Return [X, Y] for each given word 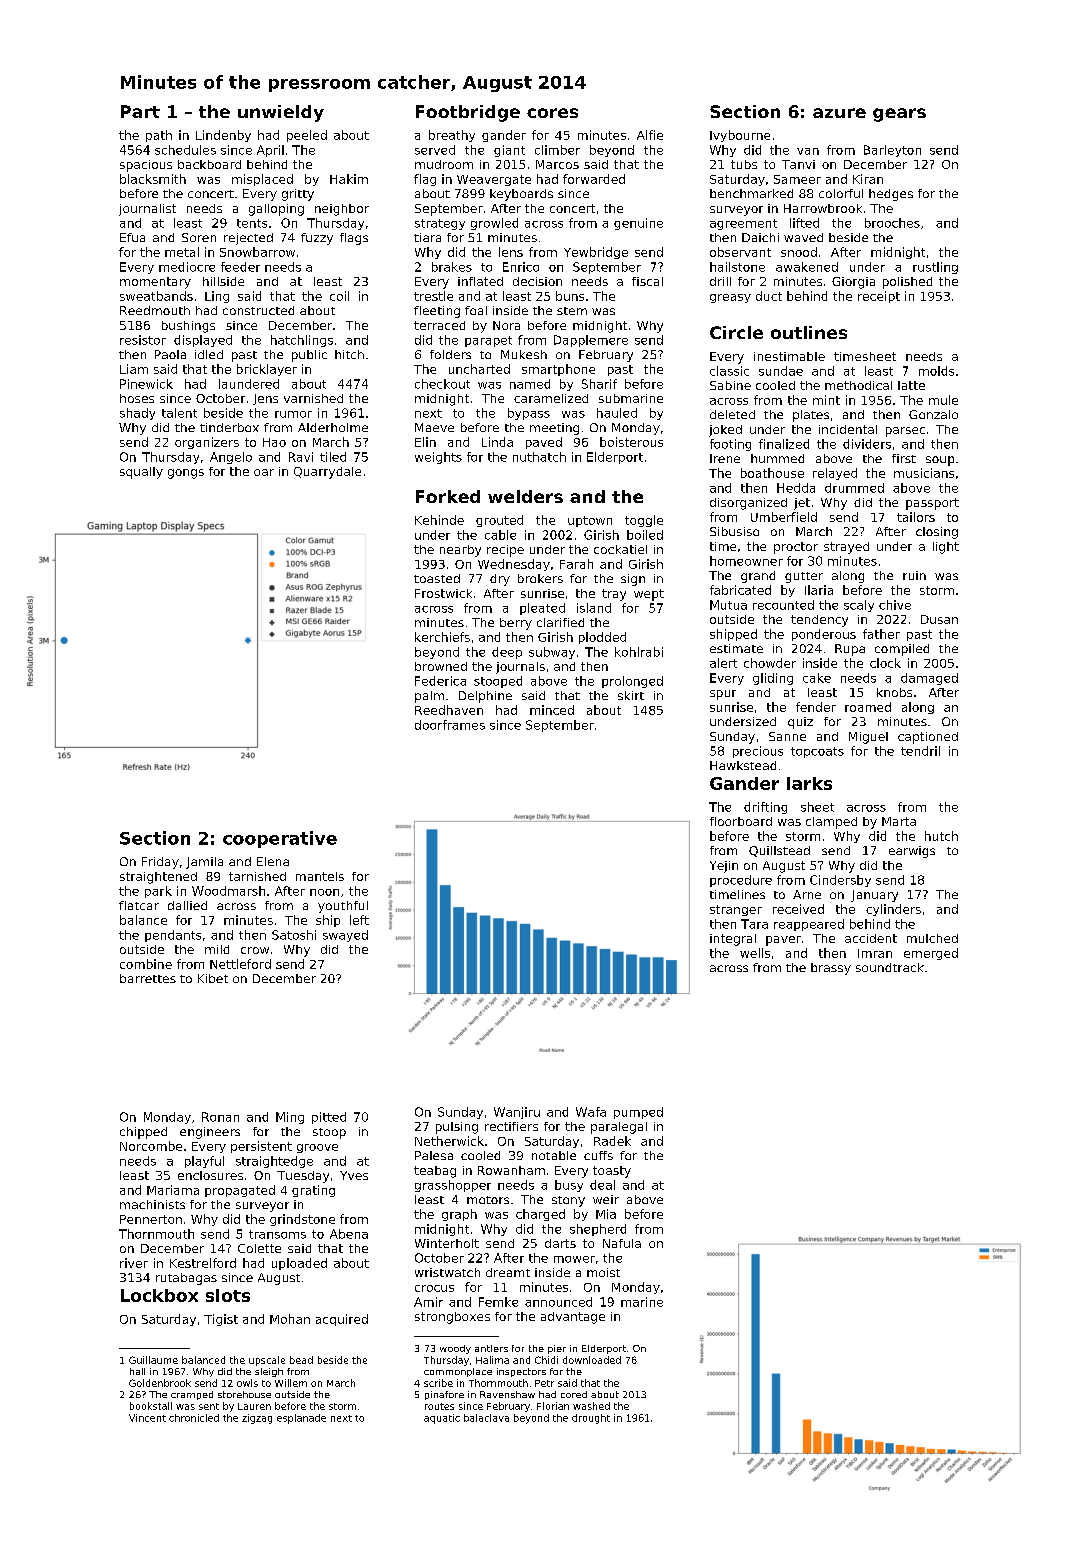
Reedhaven [449, 710]
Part [140, 111]
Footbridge [468, 113]
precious [758, 752]
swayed [345, 936]
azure [839, 113]
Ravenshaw [507, 1394]
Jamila [204, 863]
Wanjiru [517, 1113]
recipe [505, 551]
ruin [914, 575]
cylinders [893, 910]
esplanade [301, 1419]
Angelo [231, 458]
